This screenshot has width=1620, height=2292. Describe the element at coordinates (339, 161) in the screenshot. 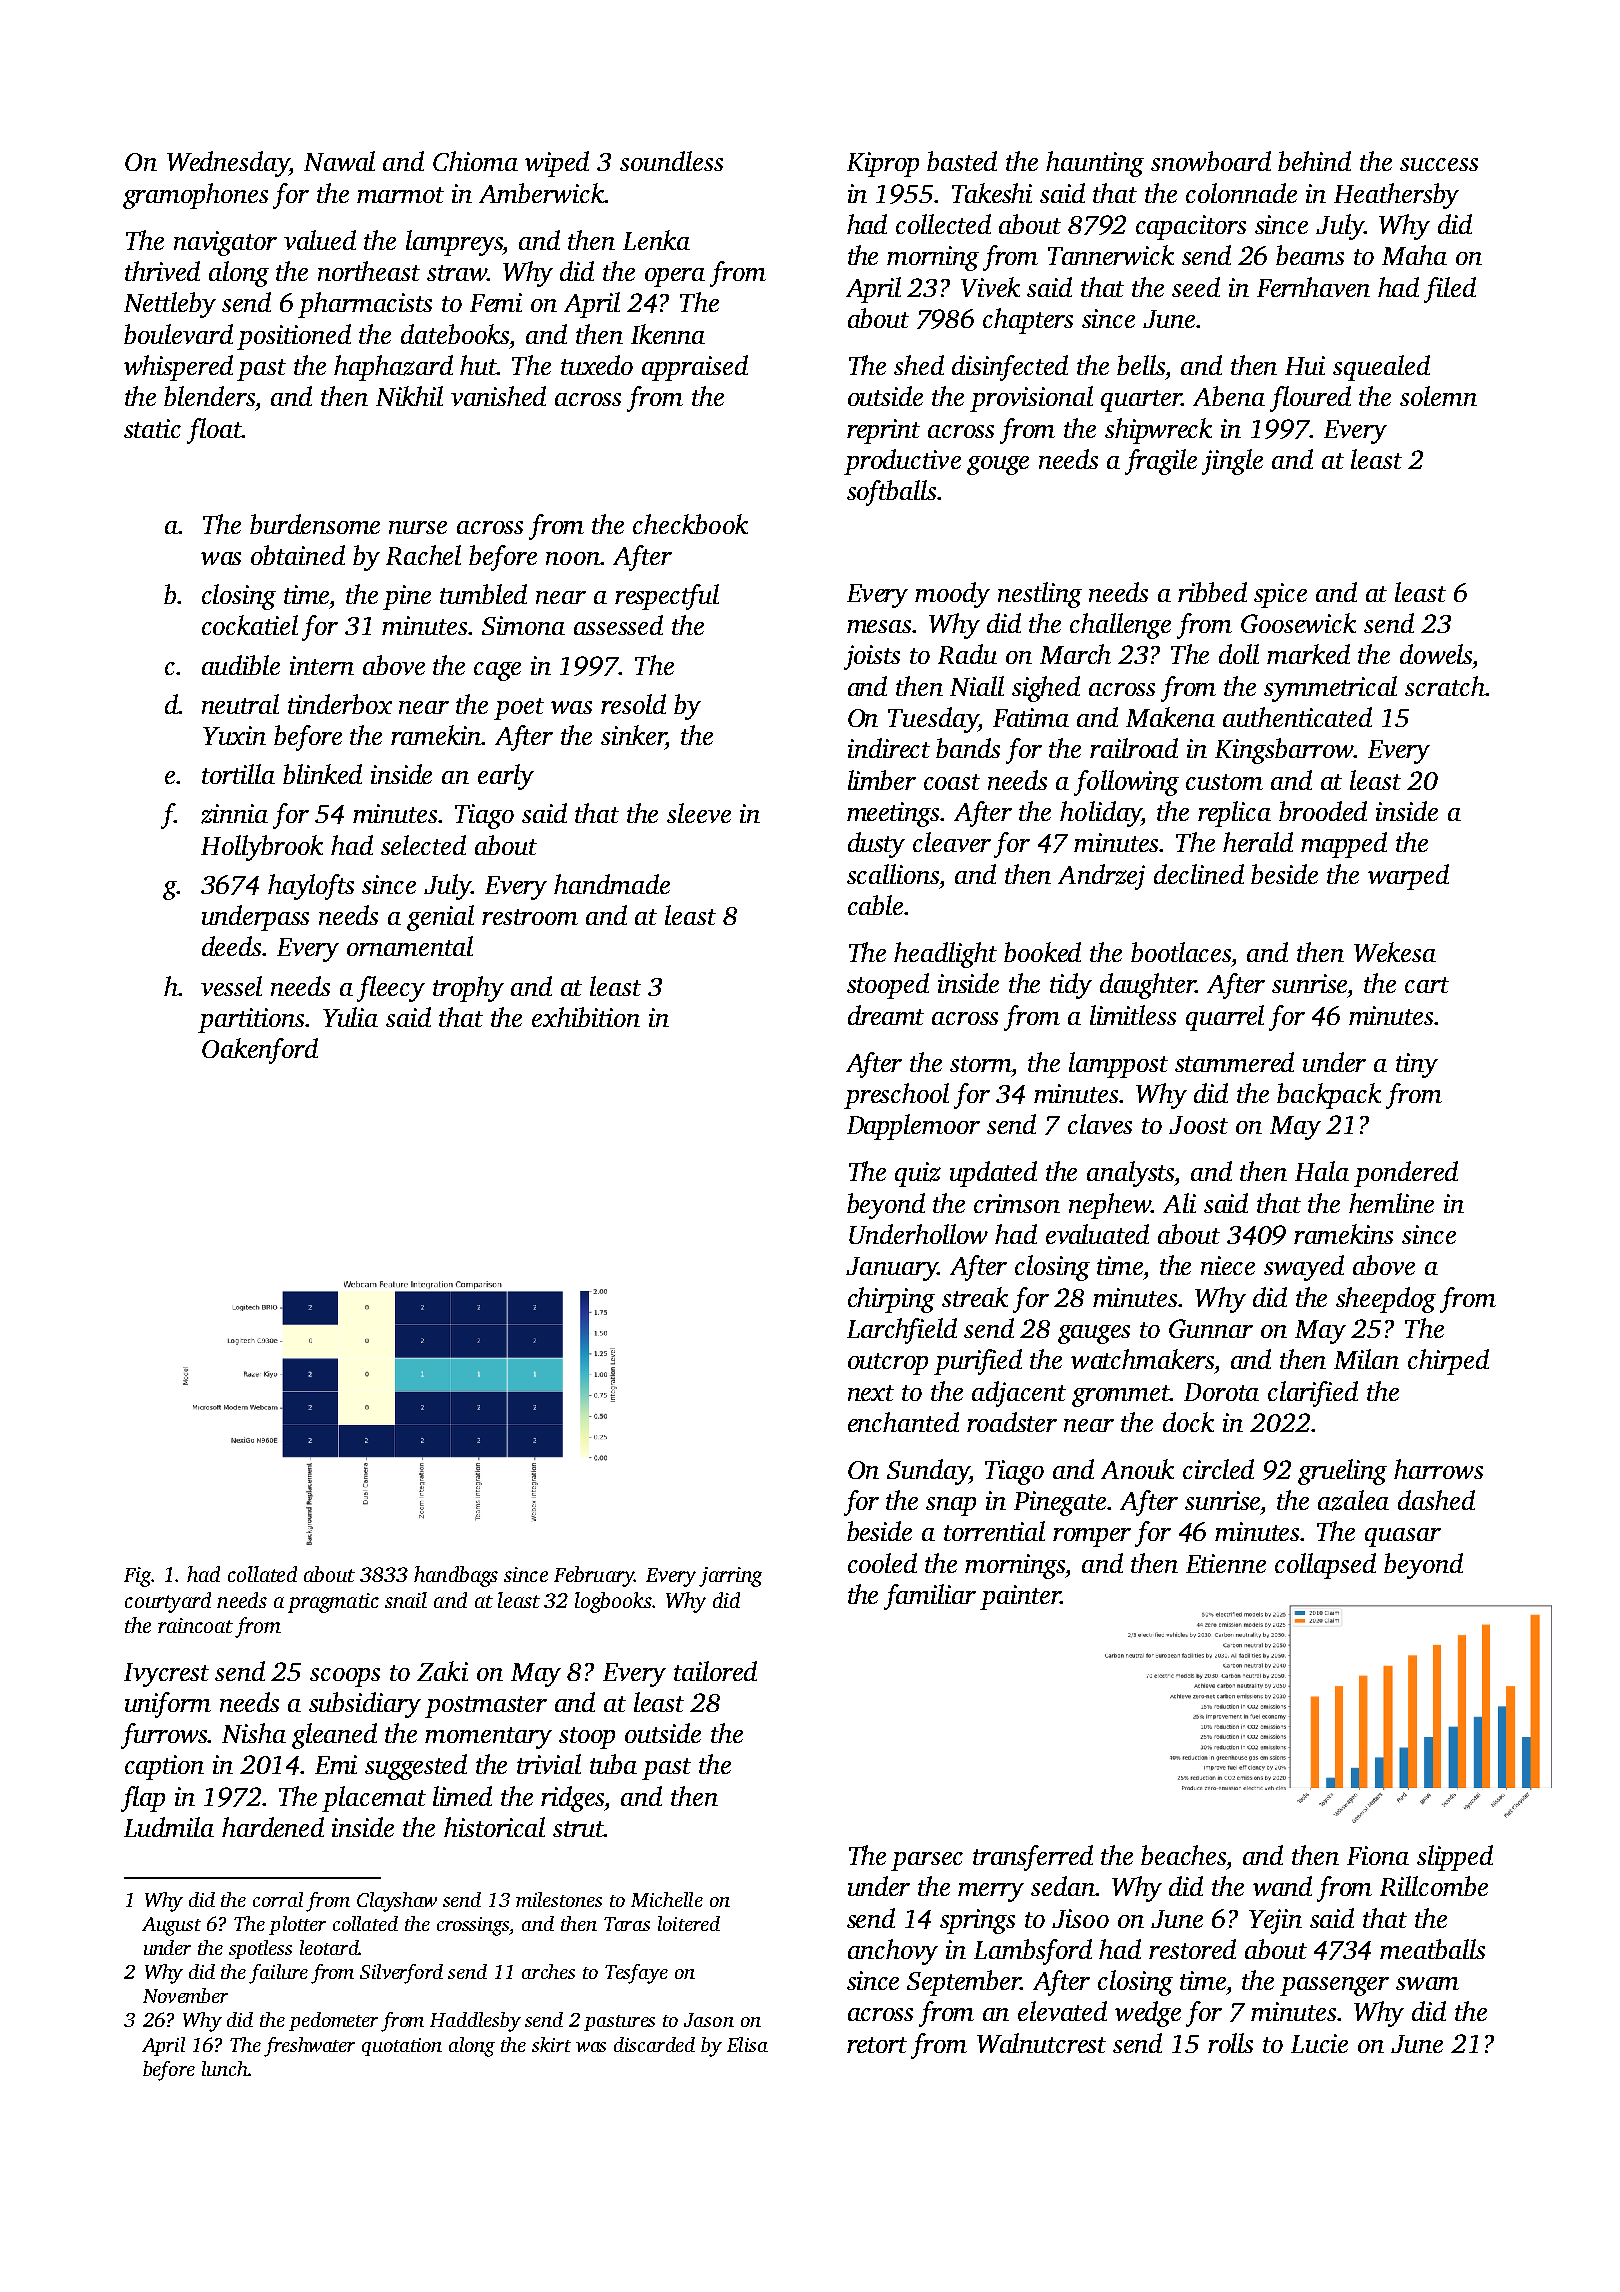

I see `Nawal` at that location.
